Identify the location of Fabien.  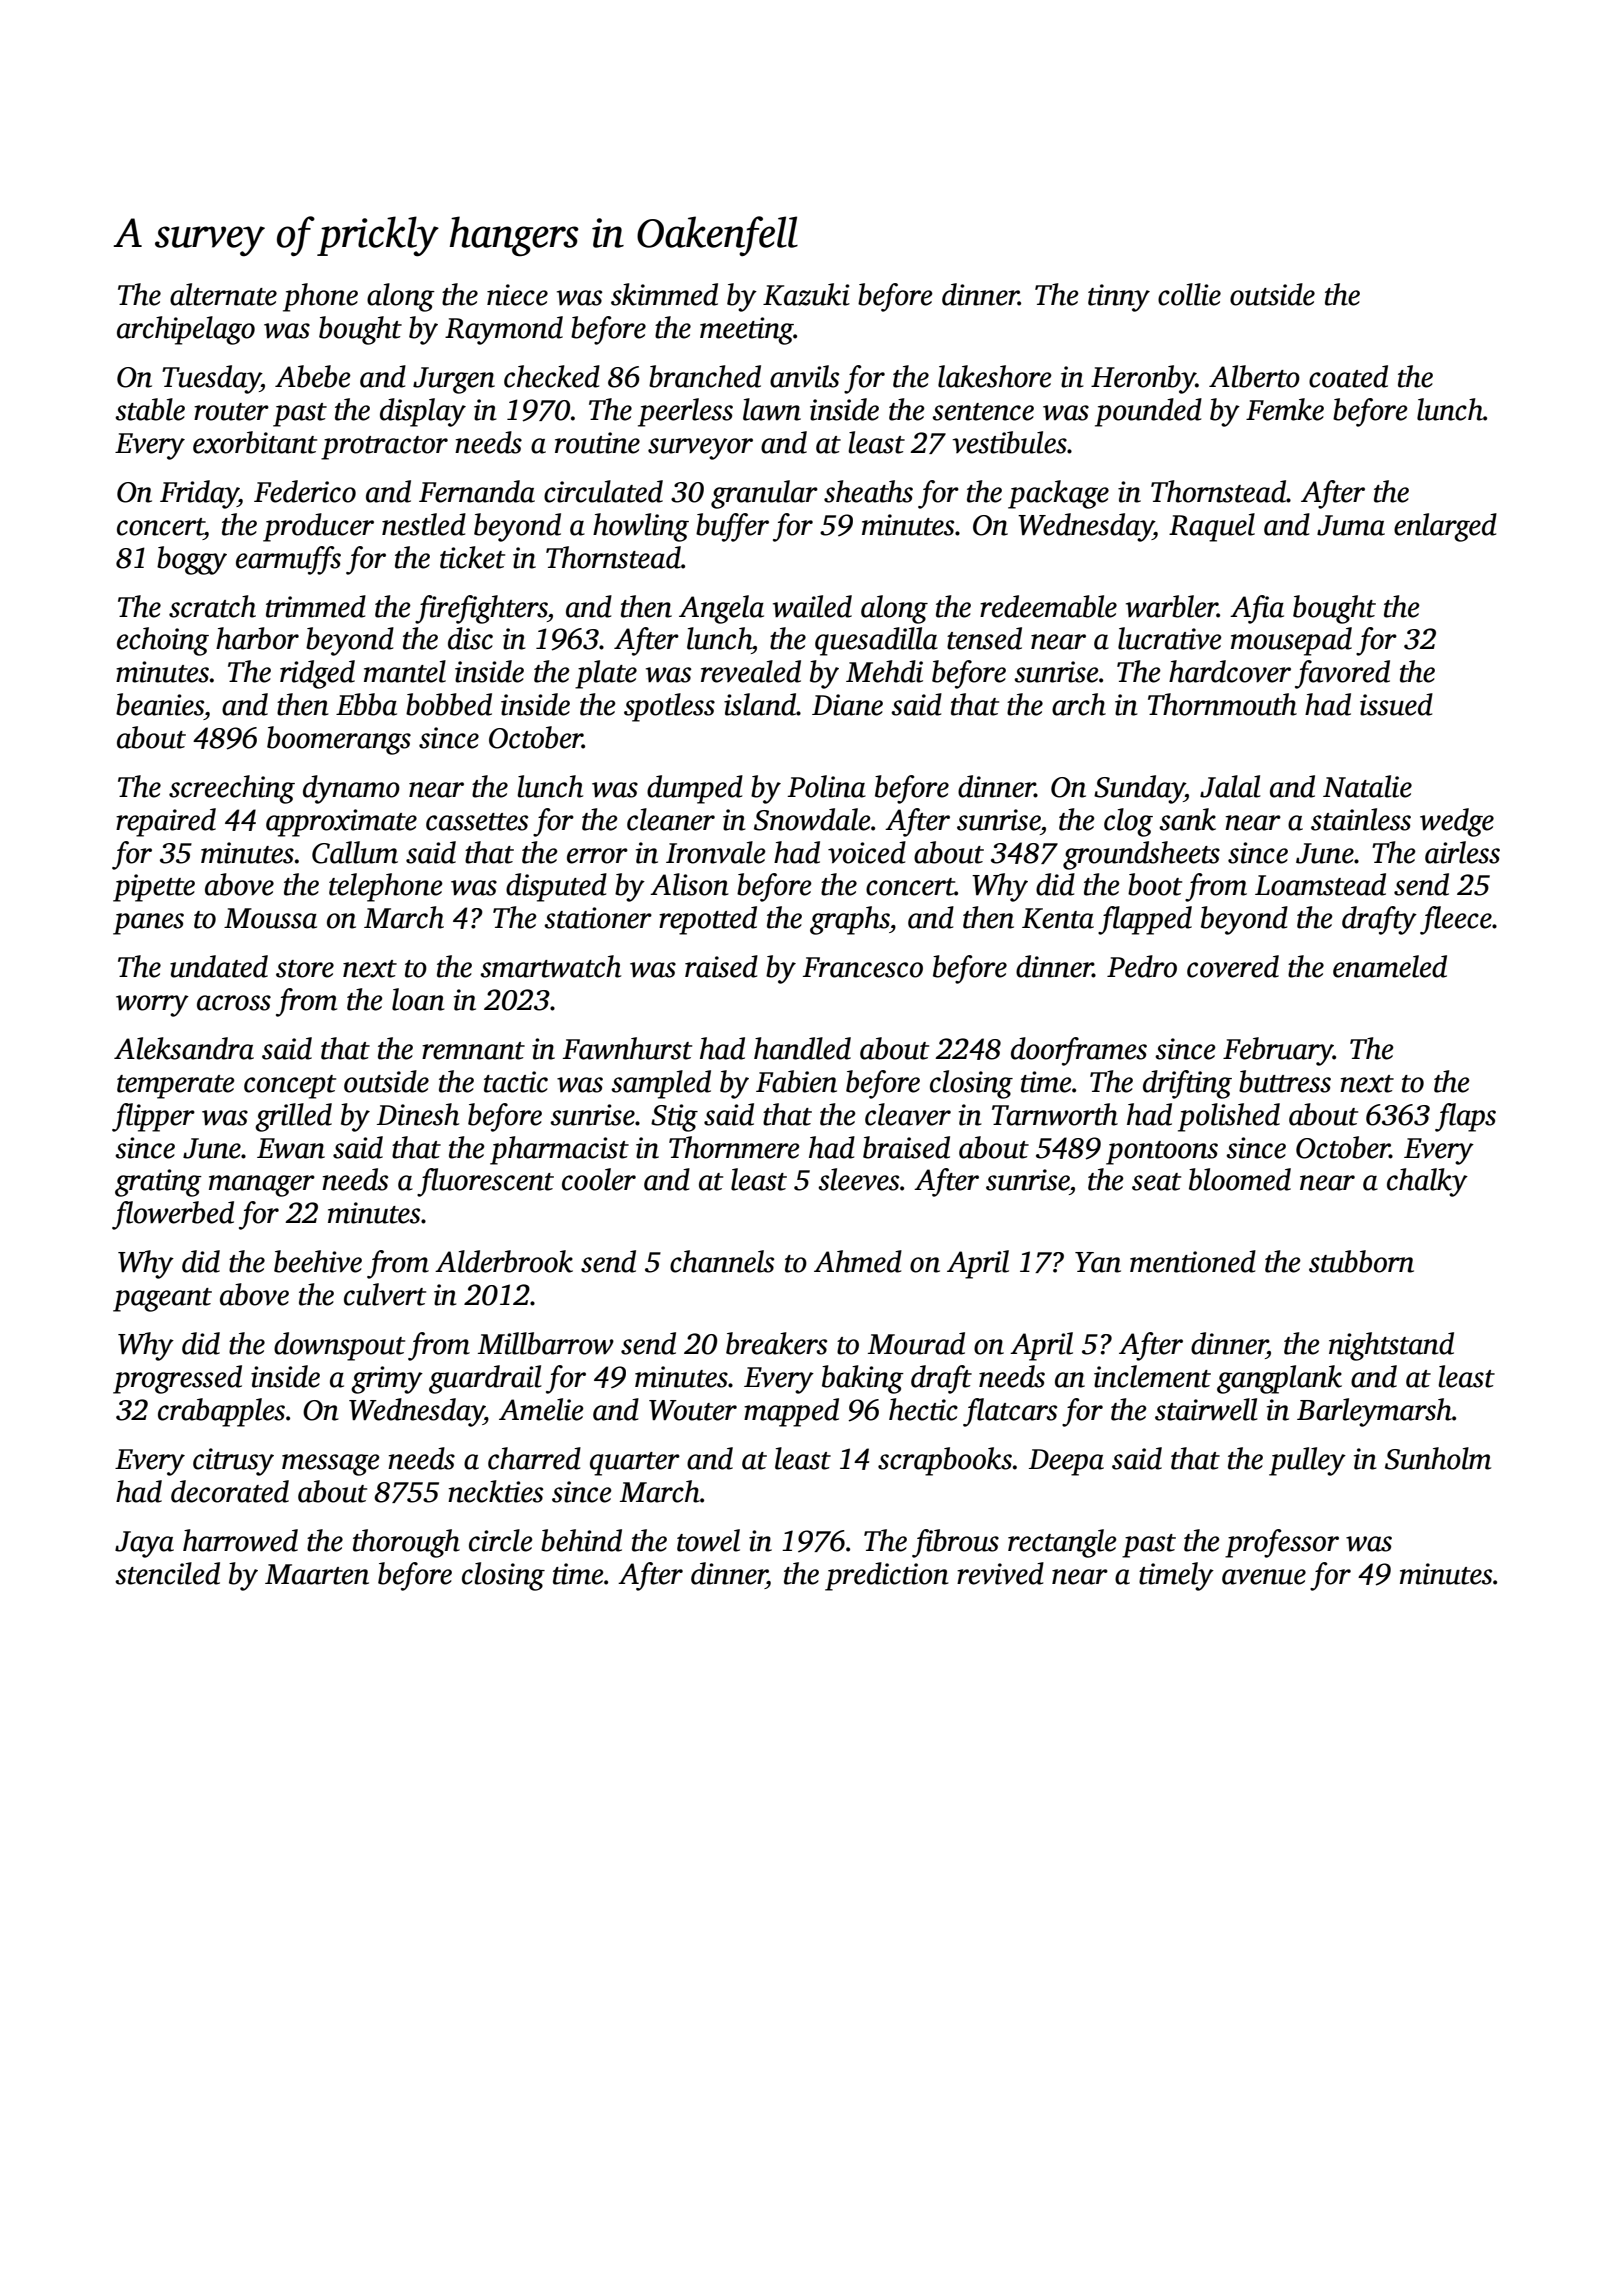
(796, 1081).
